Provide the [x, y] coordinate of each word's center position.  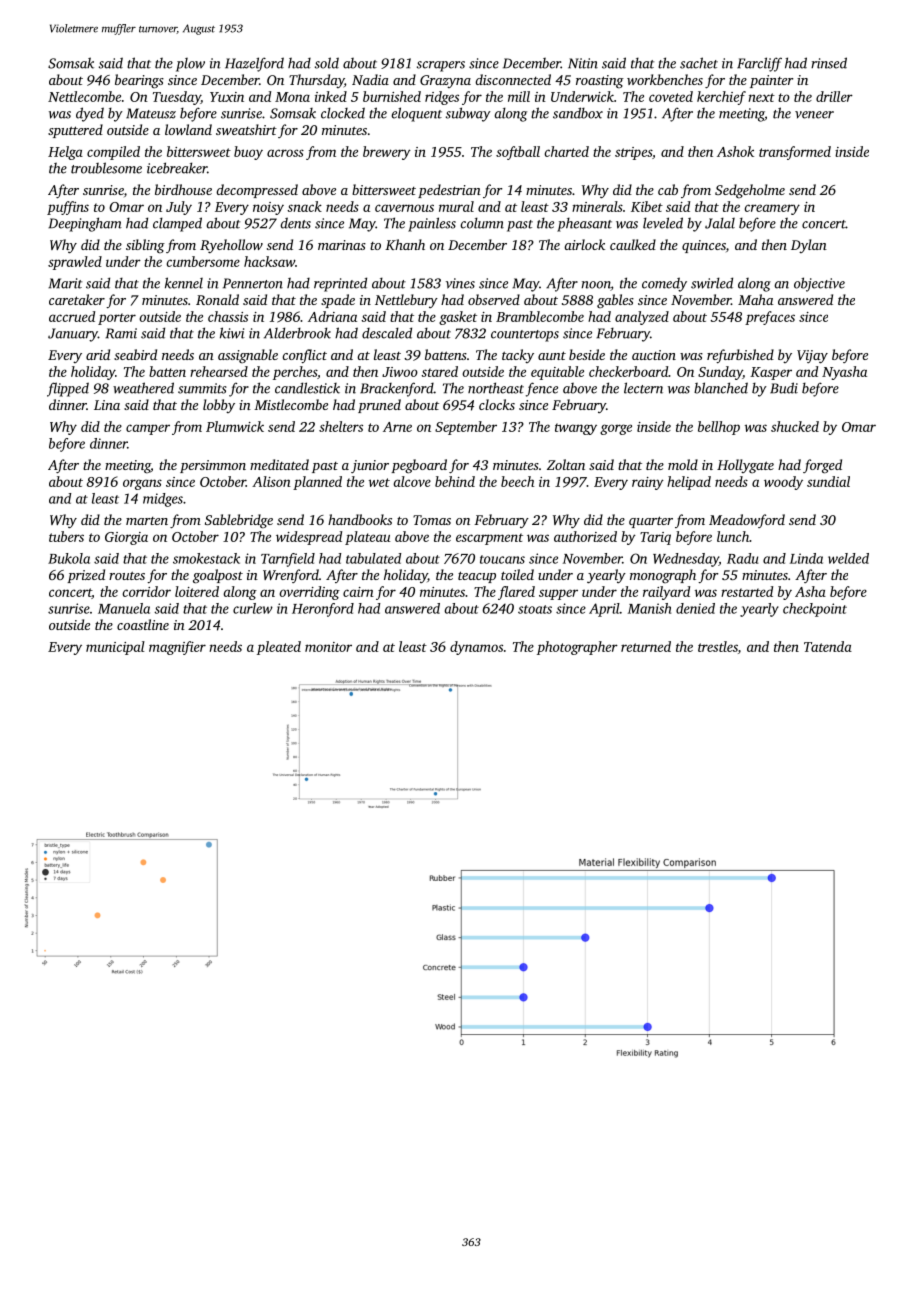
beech [517, 481]
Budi [784, 388]
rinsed [829, 63]
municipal [115, 648]
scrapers [441, 66]
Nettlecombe [84, 96]
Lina [107, 405]
